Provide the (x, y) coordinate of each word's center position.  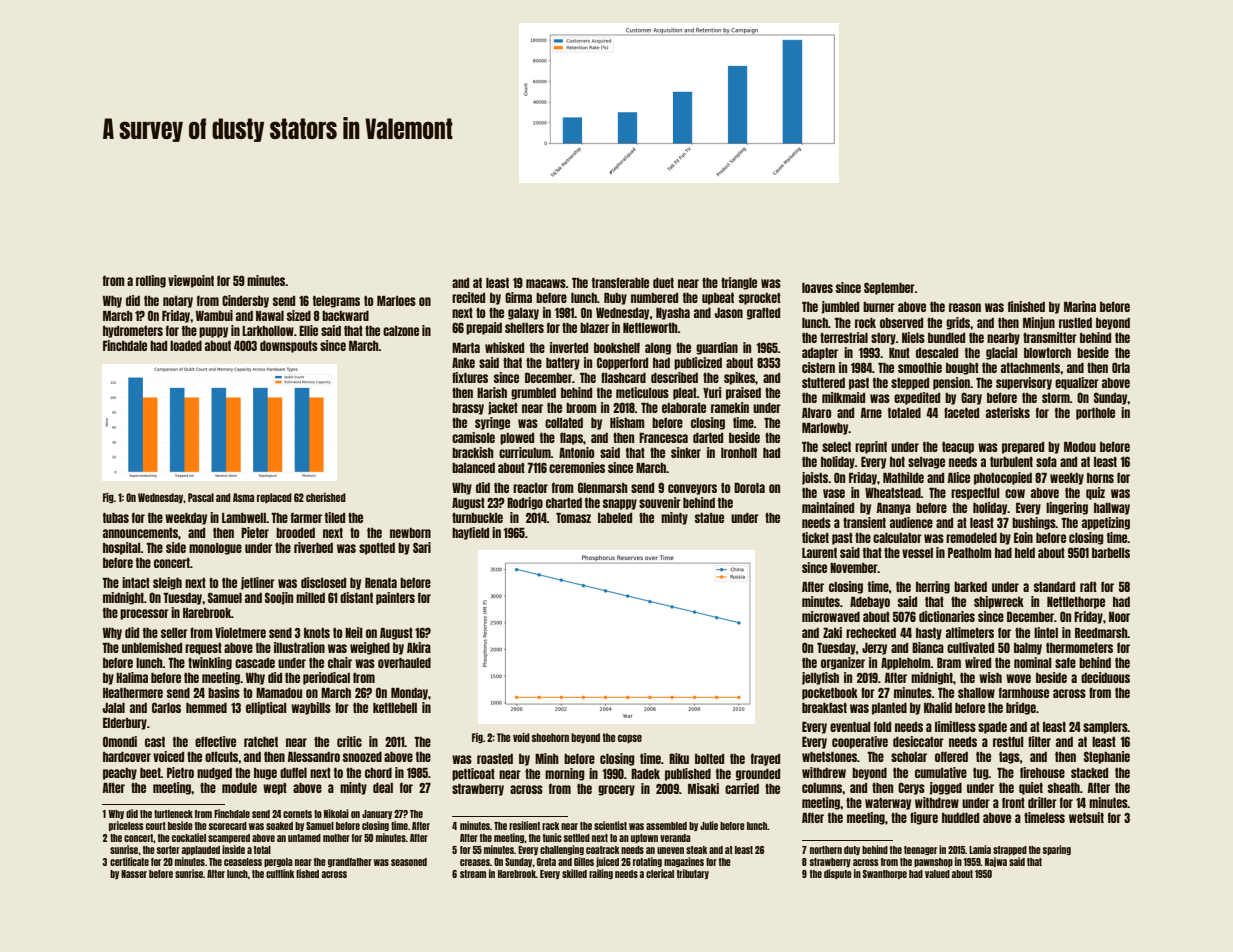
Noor (1119, 617)
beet (150, 773)
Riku (679, 758)
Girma (518, 297)
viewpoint (191, 281)
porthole (1095, 414)
